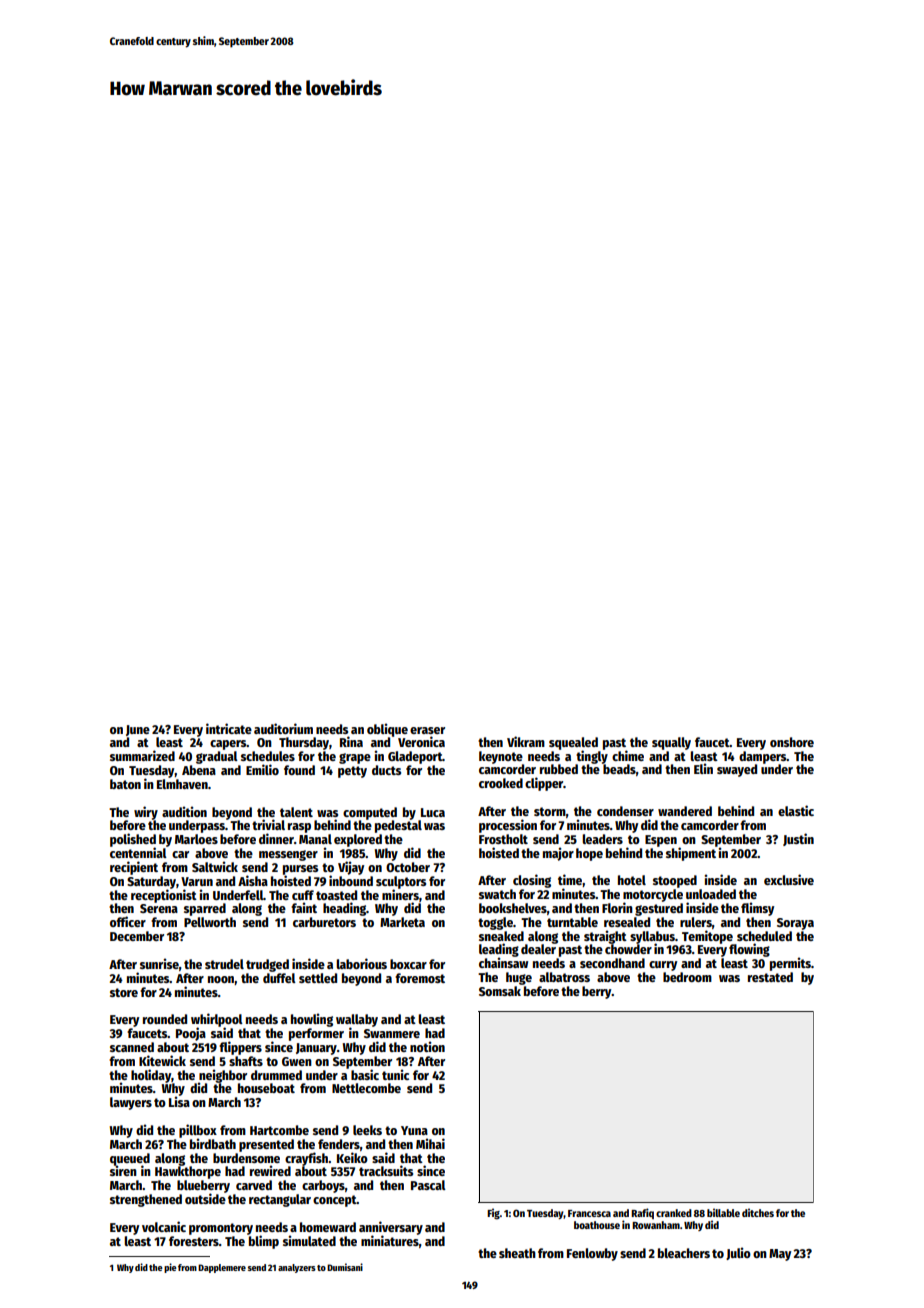  Describe the element at coordinates (267, 965) in the document. I see `trudged` at that location.
